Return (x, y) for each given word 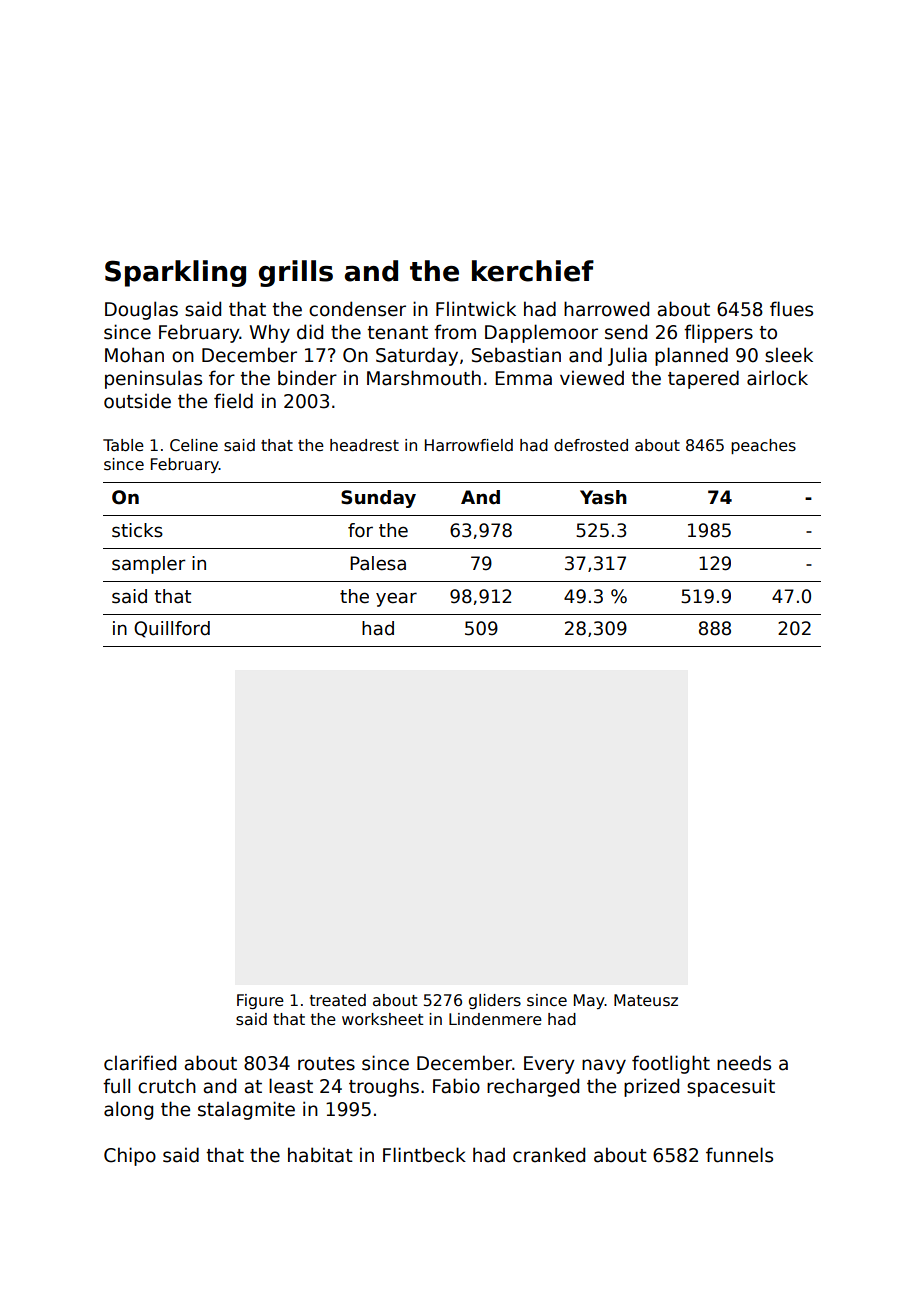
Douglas (141, 310)
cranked (549, 1155)
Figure (260, 1001)
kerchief (533, 271)
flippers (718, 333)
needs (744, 1063)
